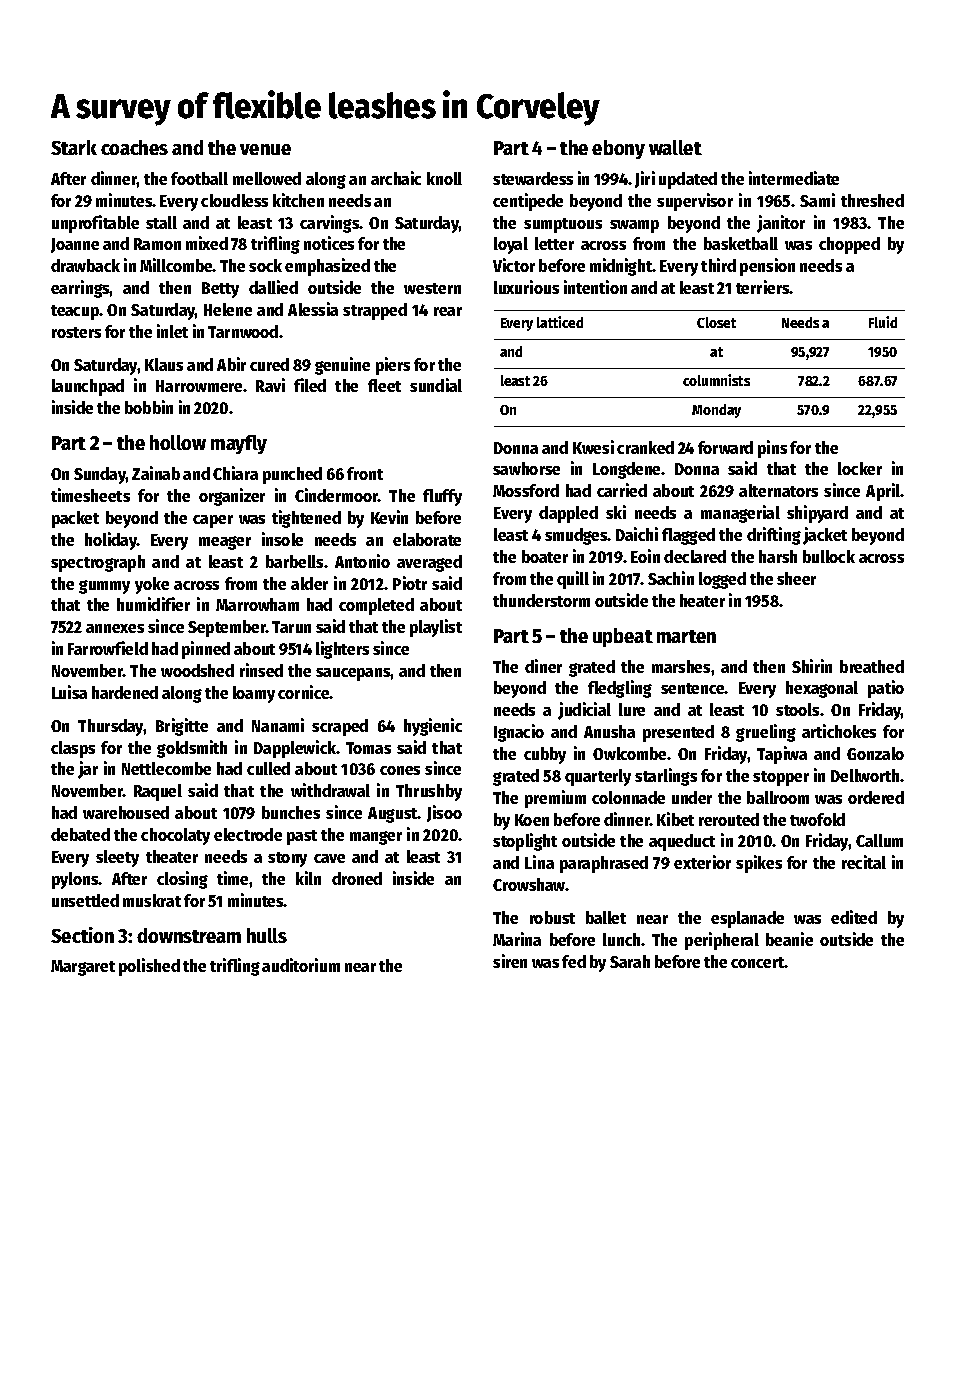  I want to click on knoll, so click(444, 178).
